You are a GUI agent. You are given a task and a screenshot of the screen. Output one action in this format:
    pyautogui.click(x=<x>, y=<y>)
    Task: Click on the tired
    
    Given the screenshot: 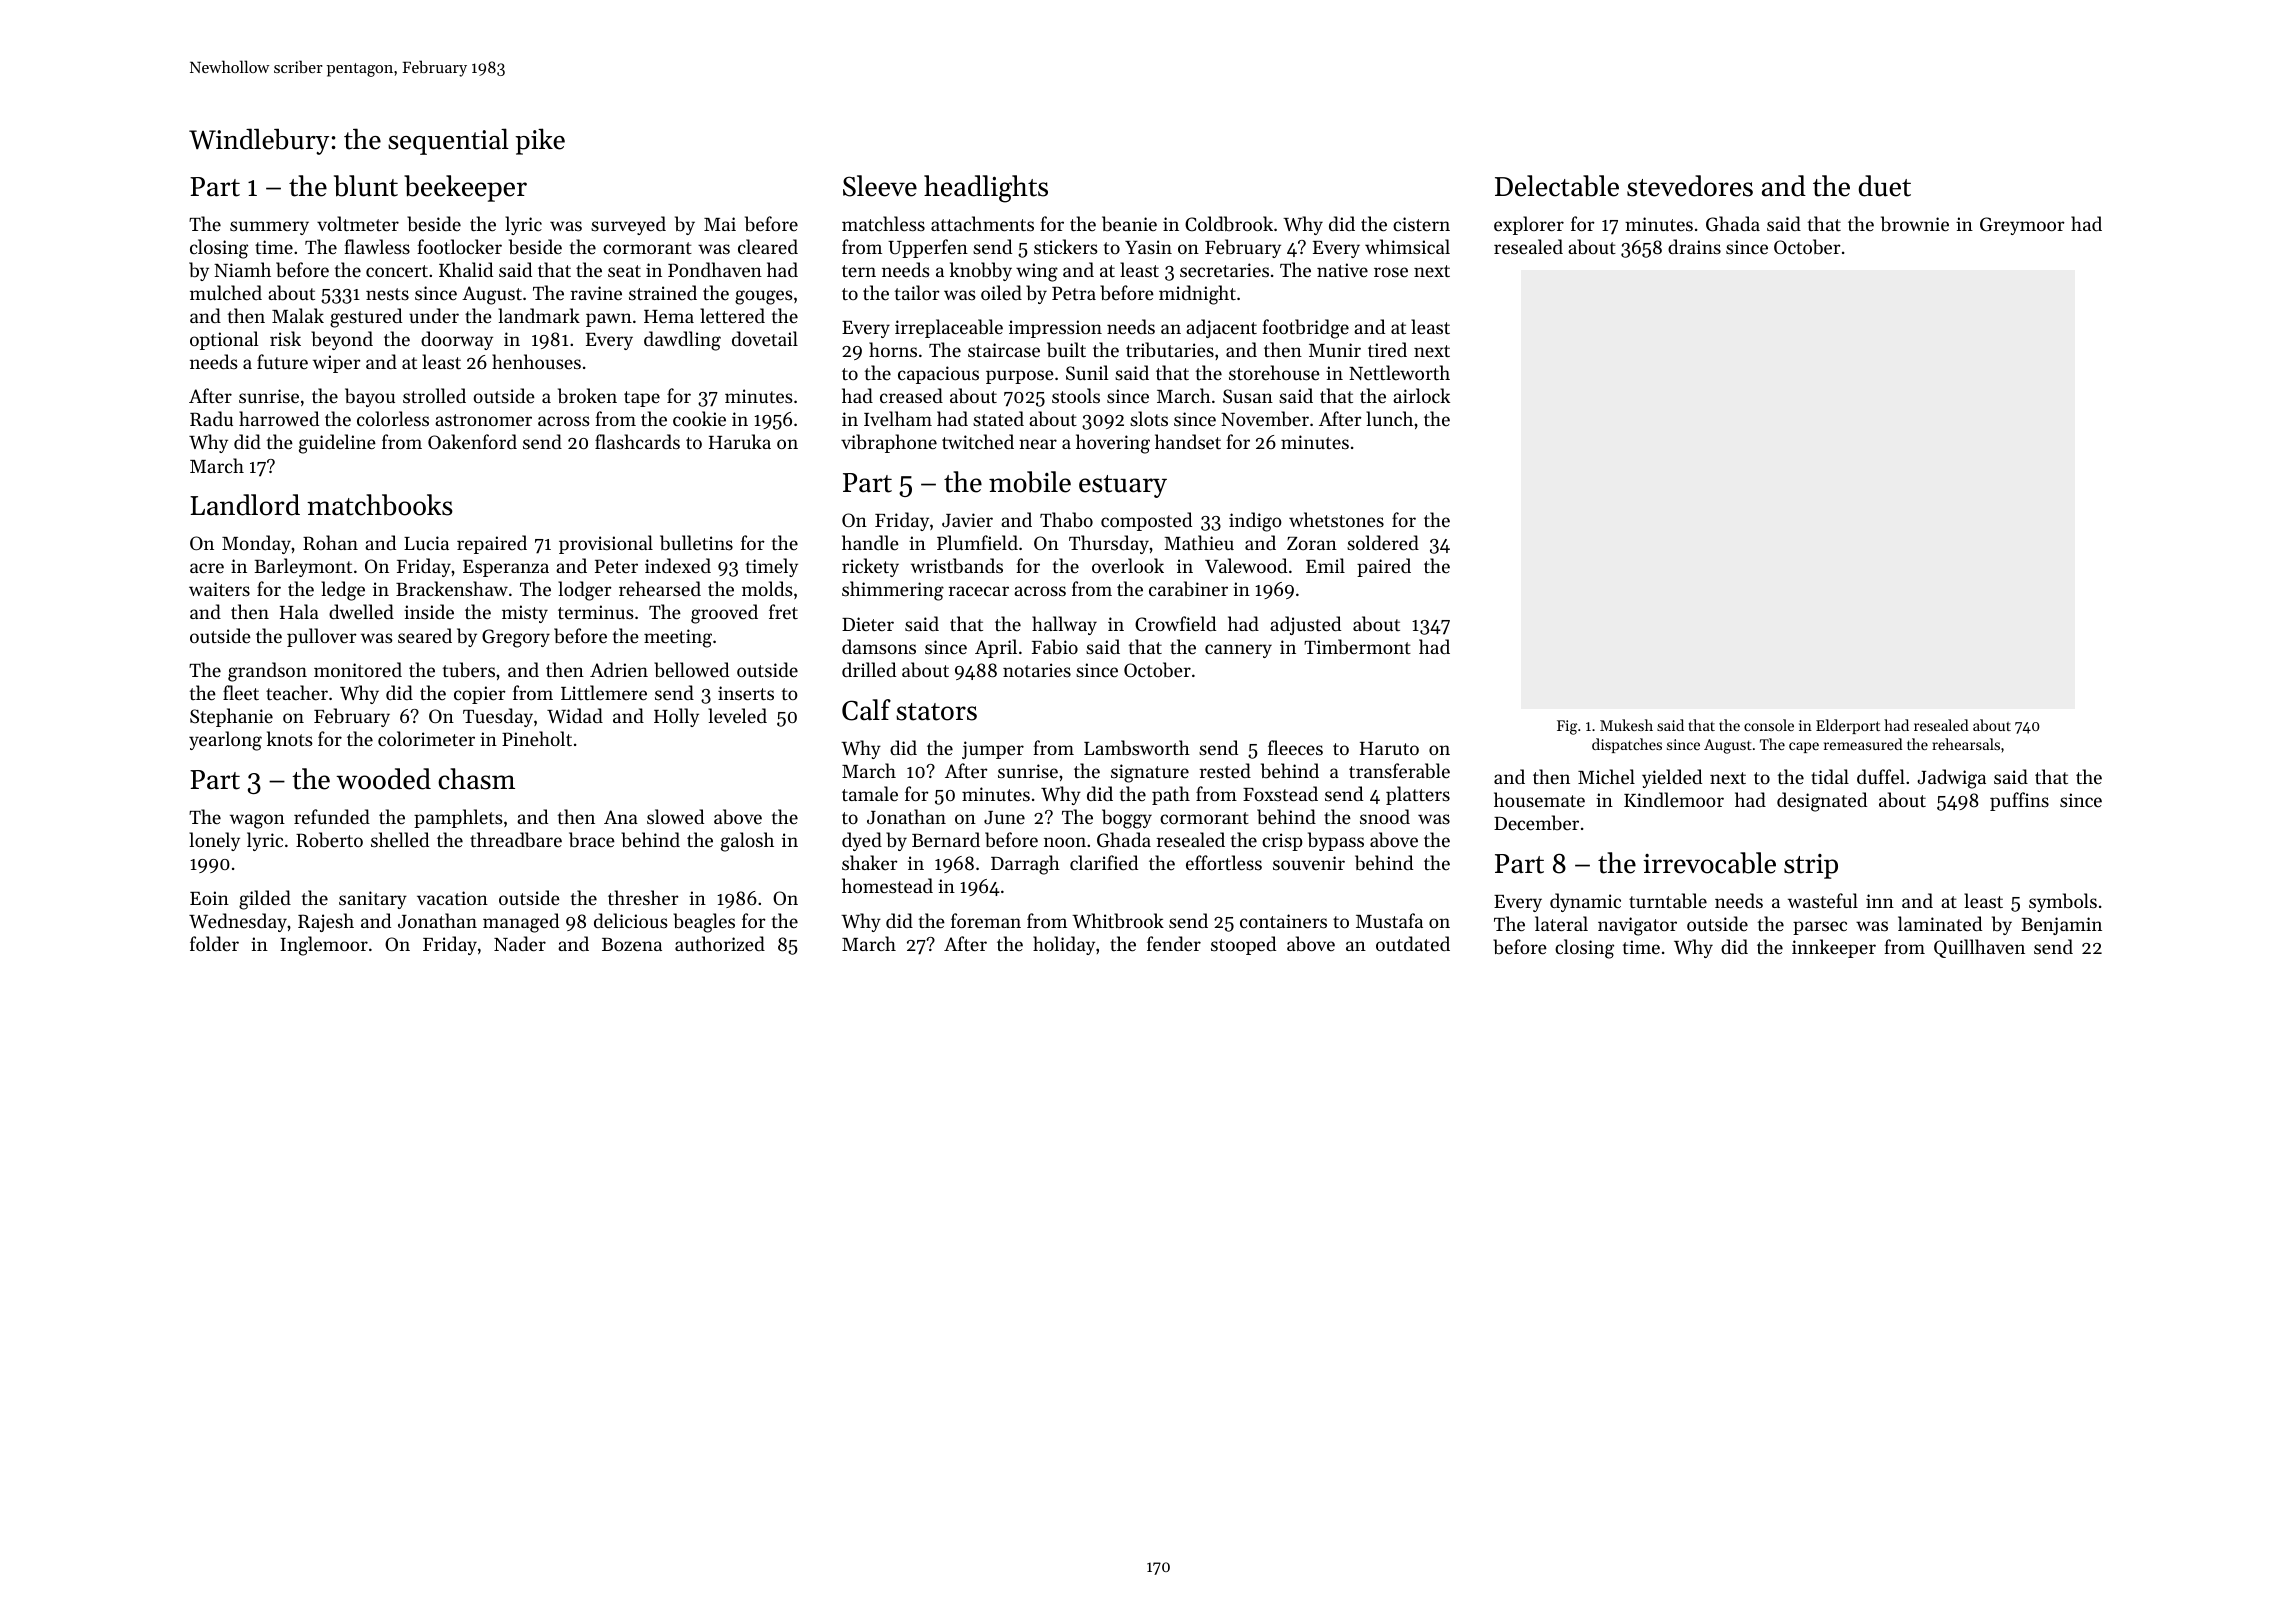 What is the action you would take?
    pyautogui.click(x=1387, y=349)
